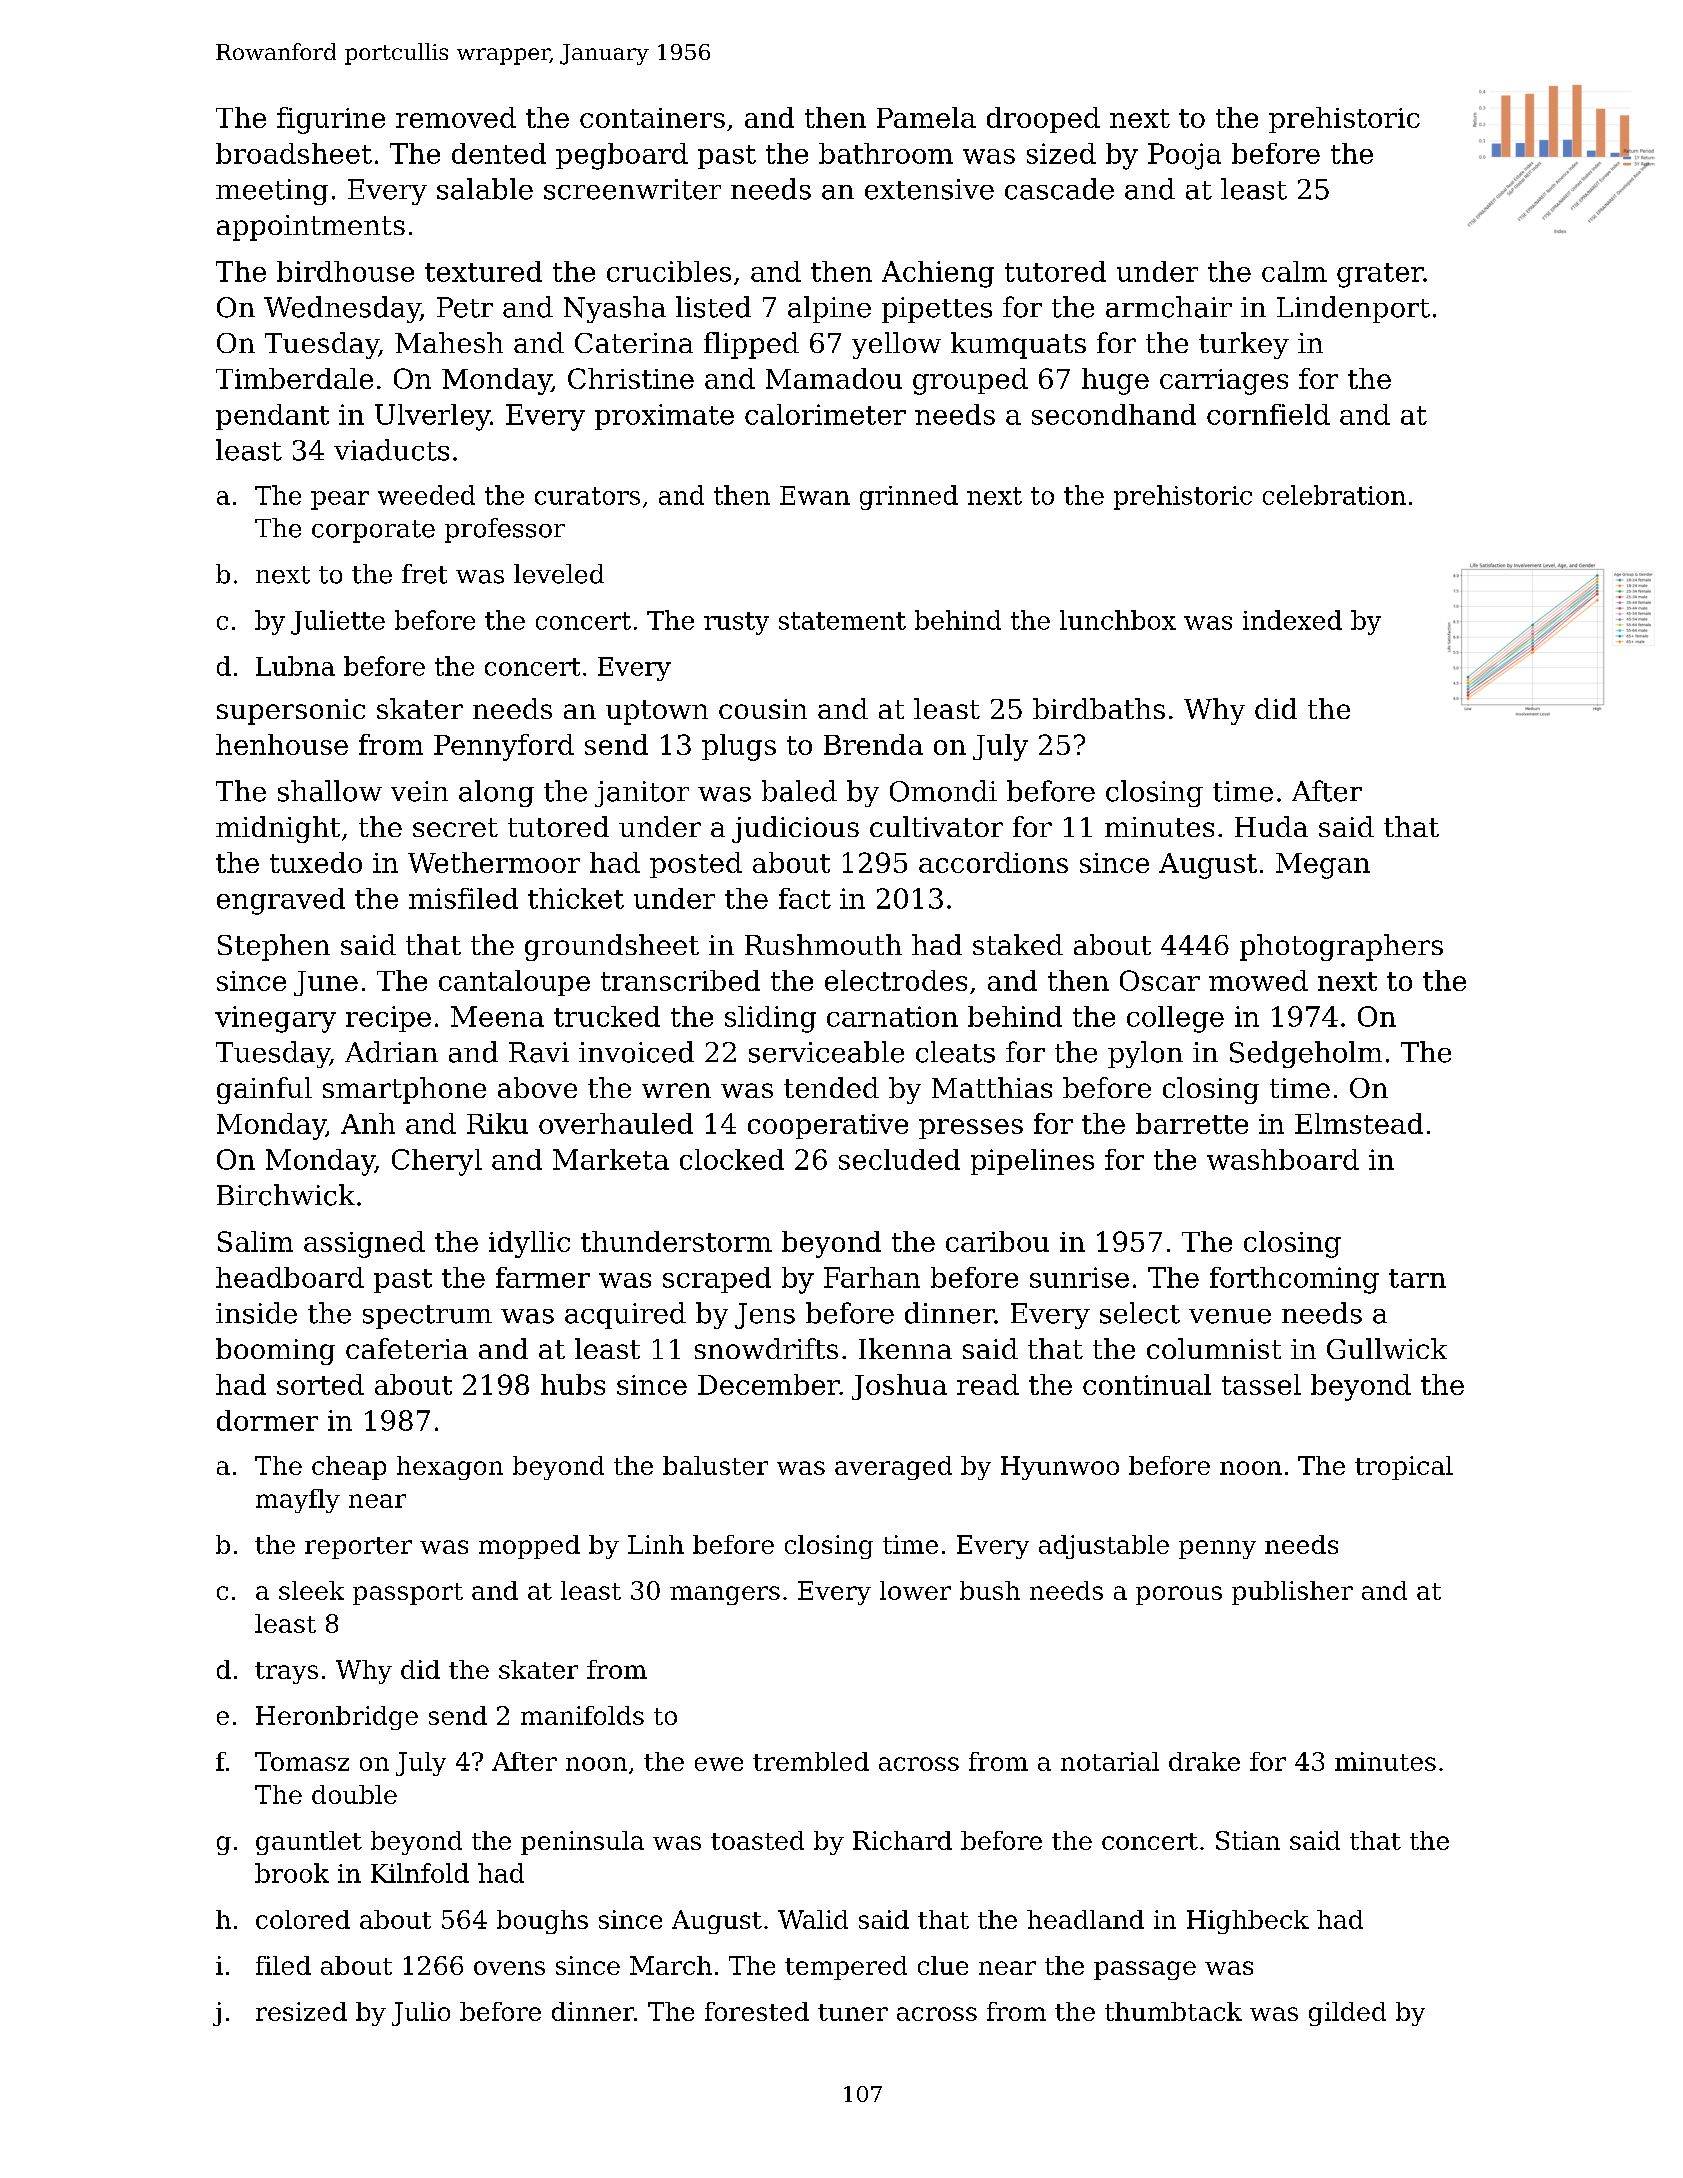 Image resolution: width=1683 pixels, height=2178 pixels. I want to click on Riku, so click(497, 1123).
